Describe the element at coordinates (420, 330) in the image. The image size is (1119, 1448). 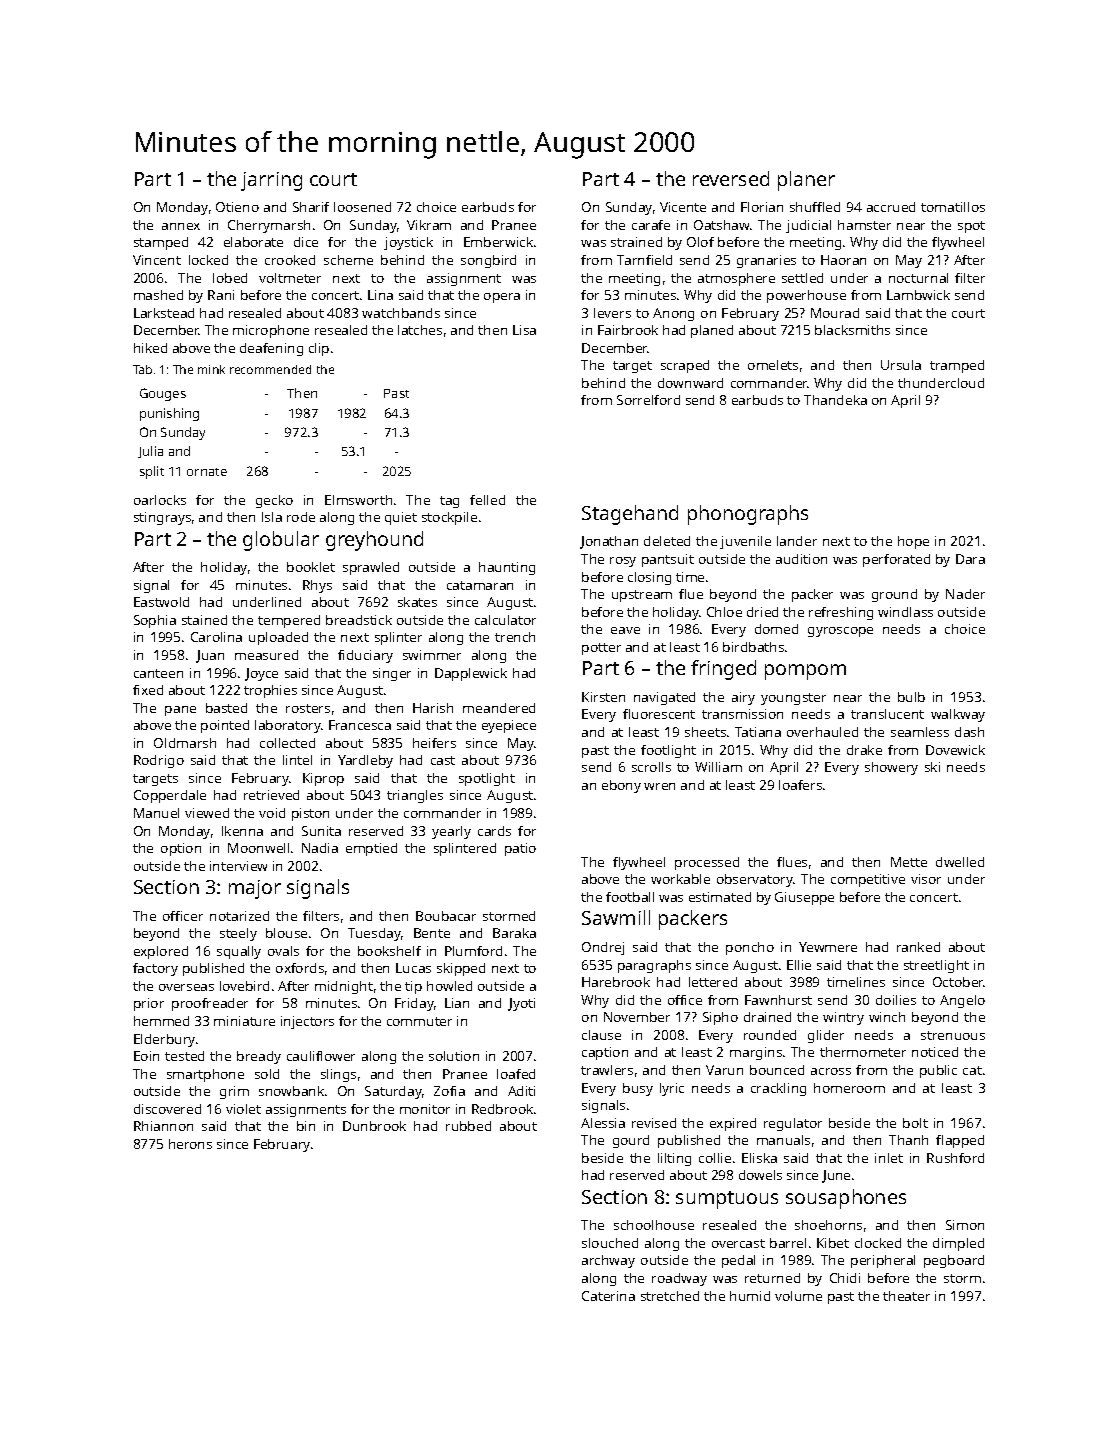
I see `latches` at that location.
